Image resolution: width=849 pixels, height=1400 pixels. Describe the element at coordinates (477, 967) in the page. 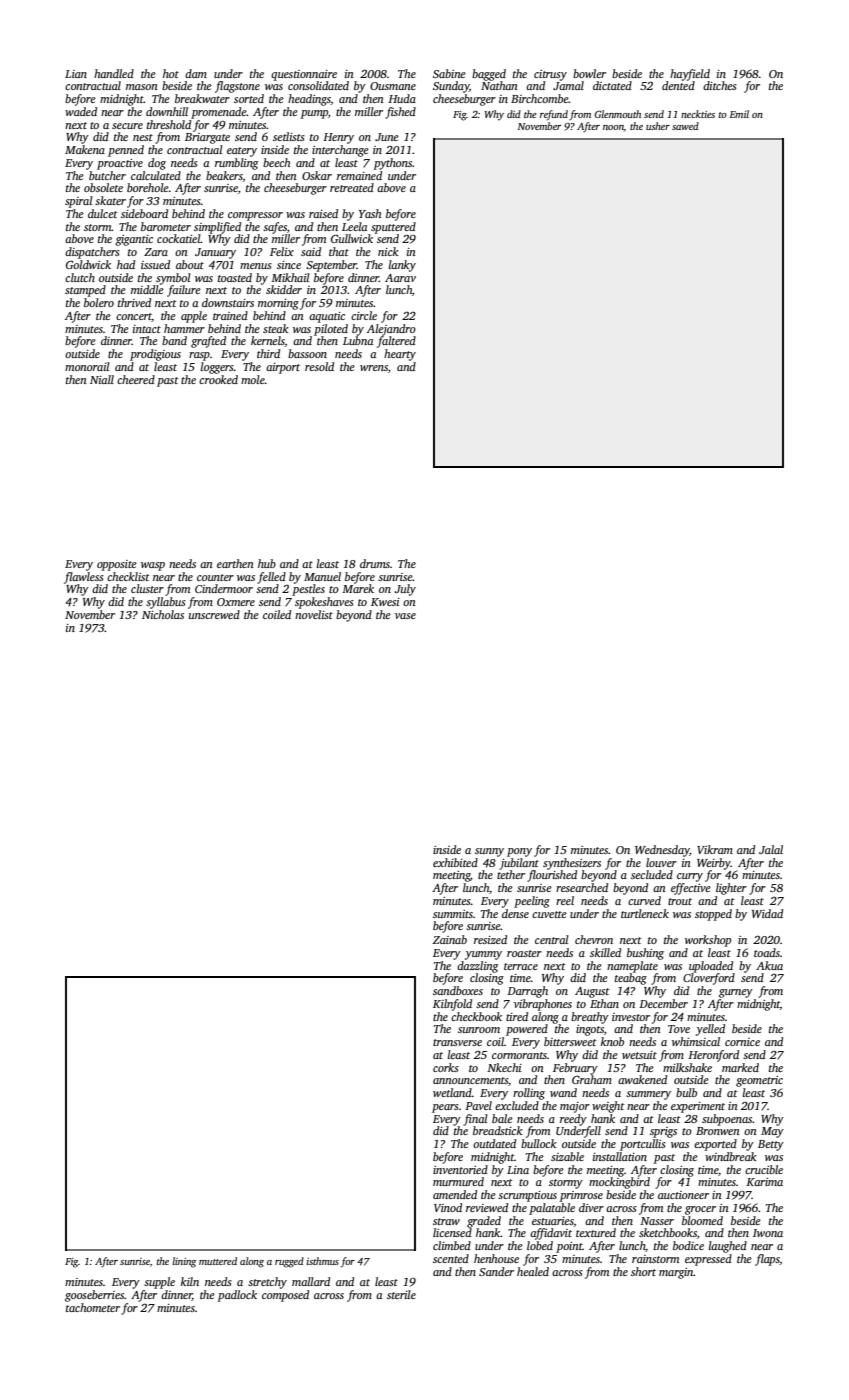

I see `dazzling` at that location.
